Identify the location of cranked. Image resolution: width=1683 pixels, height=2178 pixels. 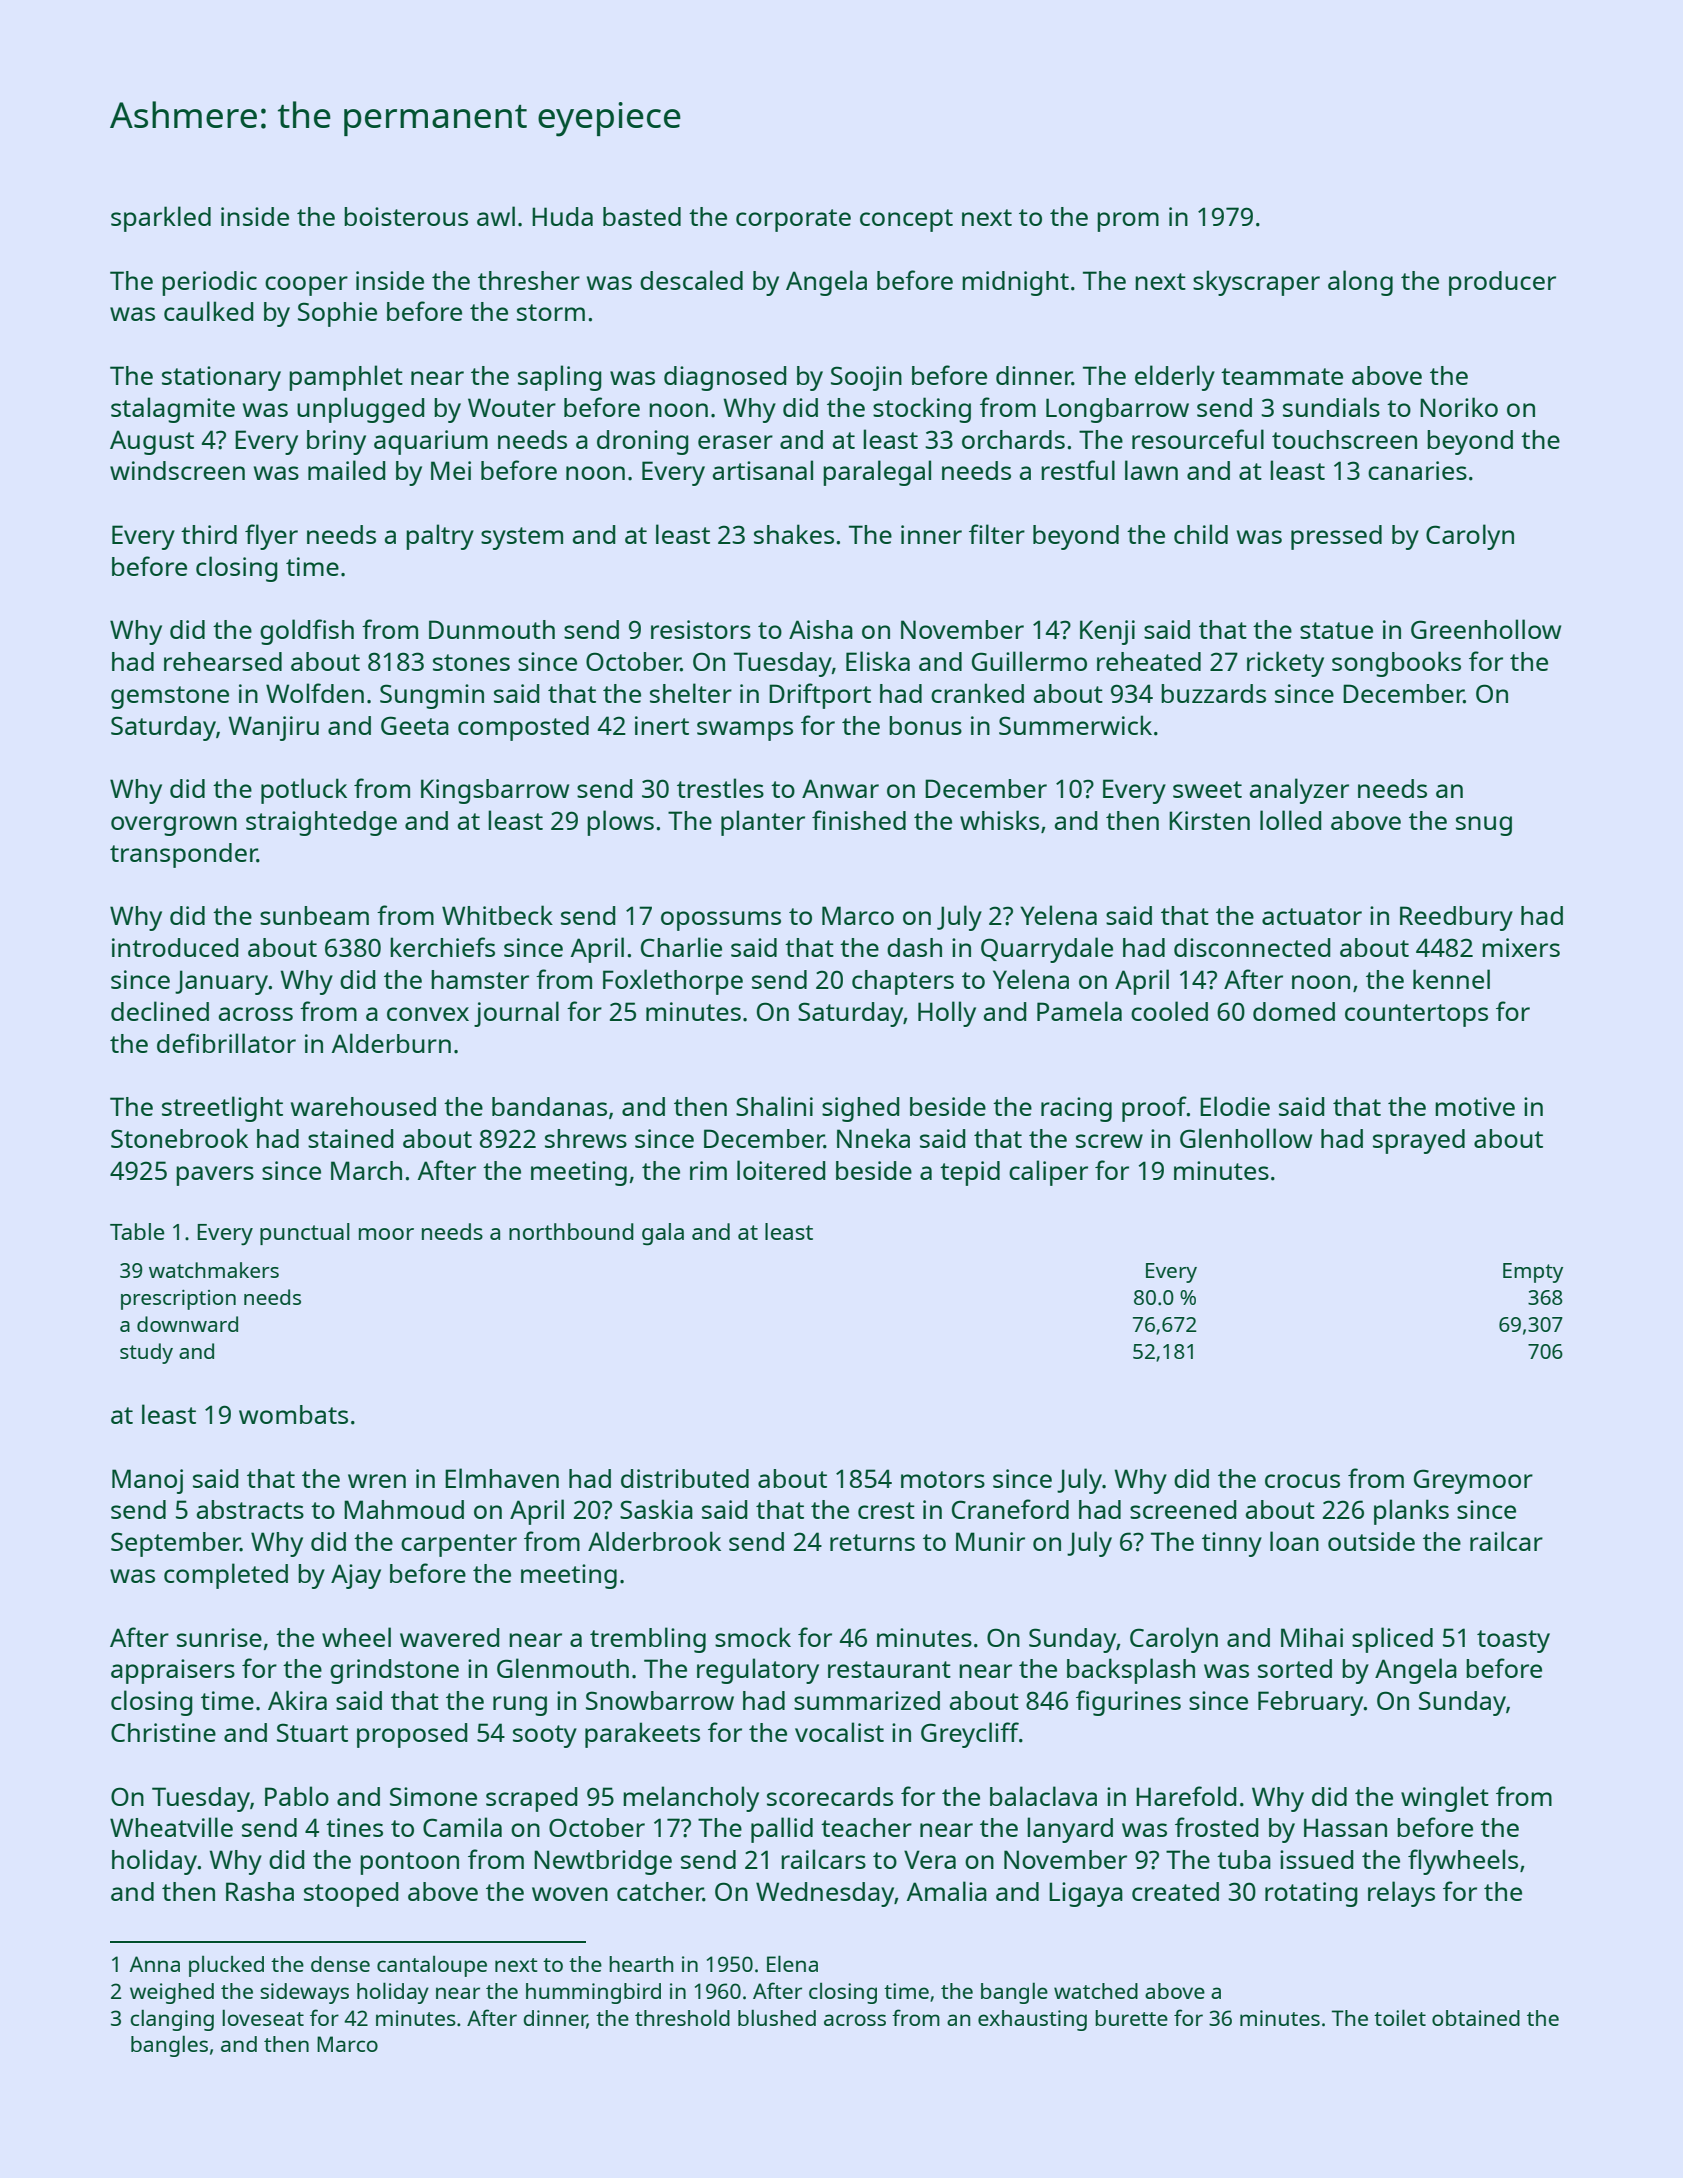
(977, 693).
